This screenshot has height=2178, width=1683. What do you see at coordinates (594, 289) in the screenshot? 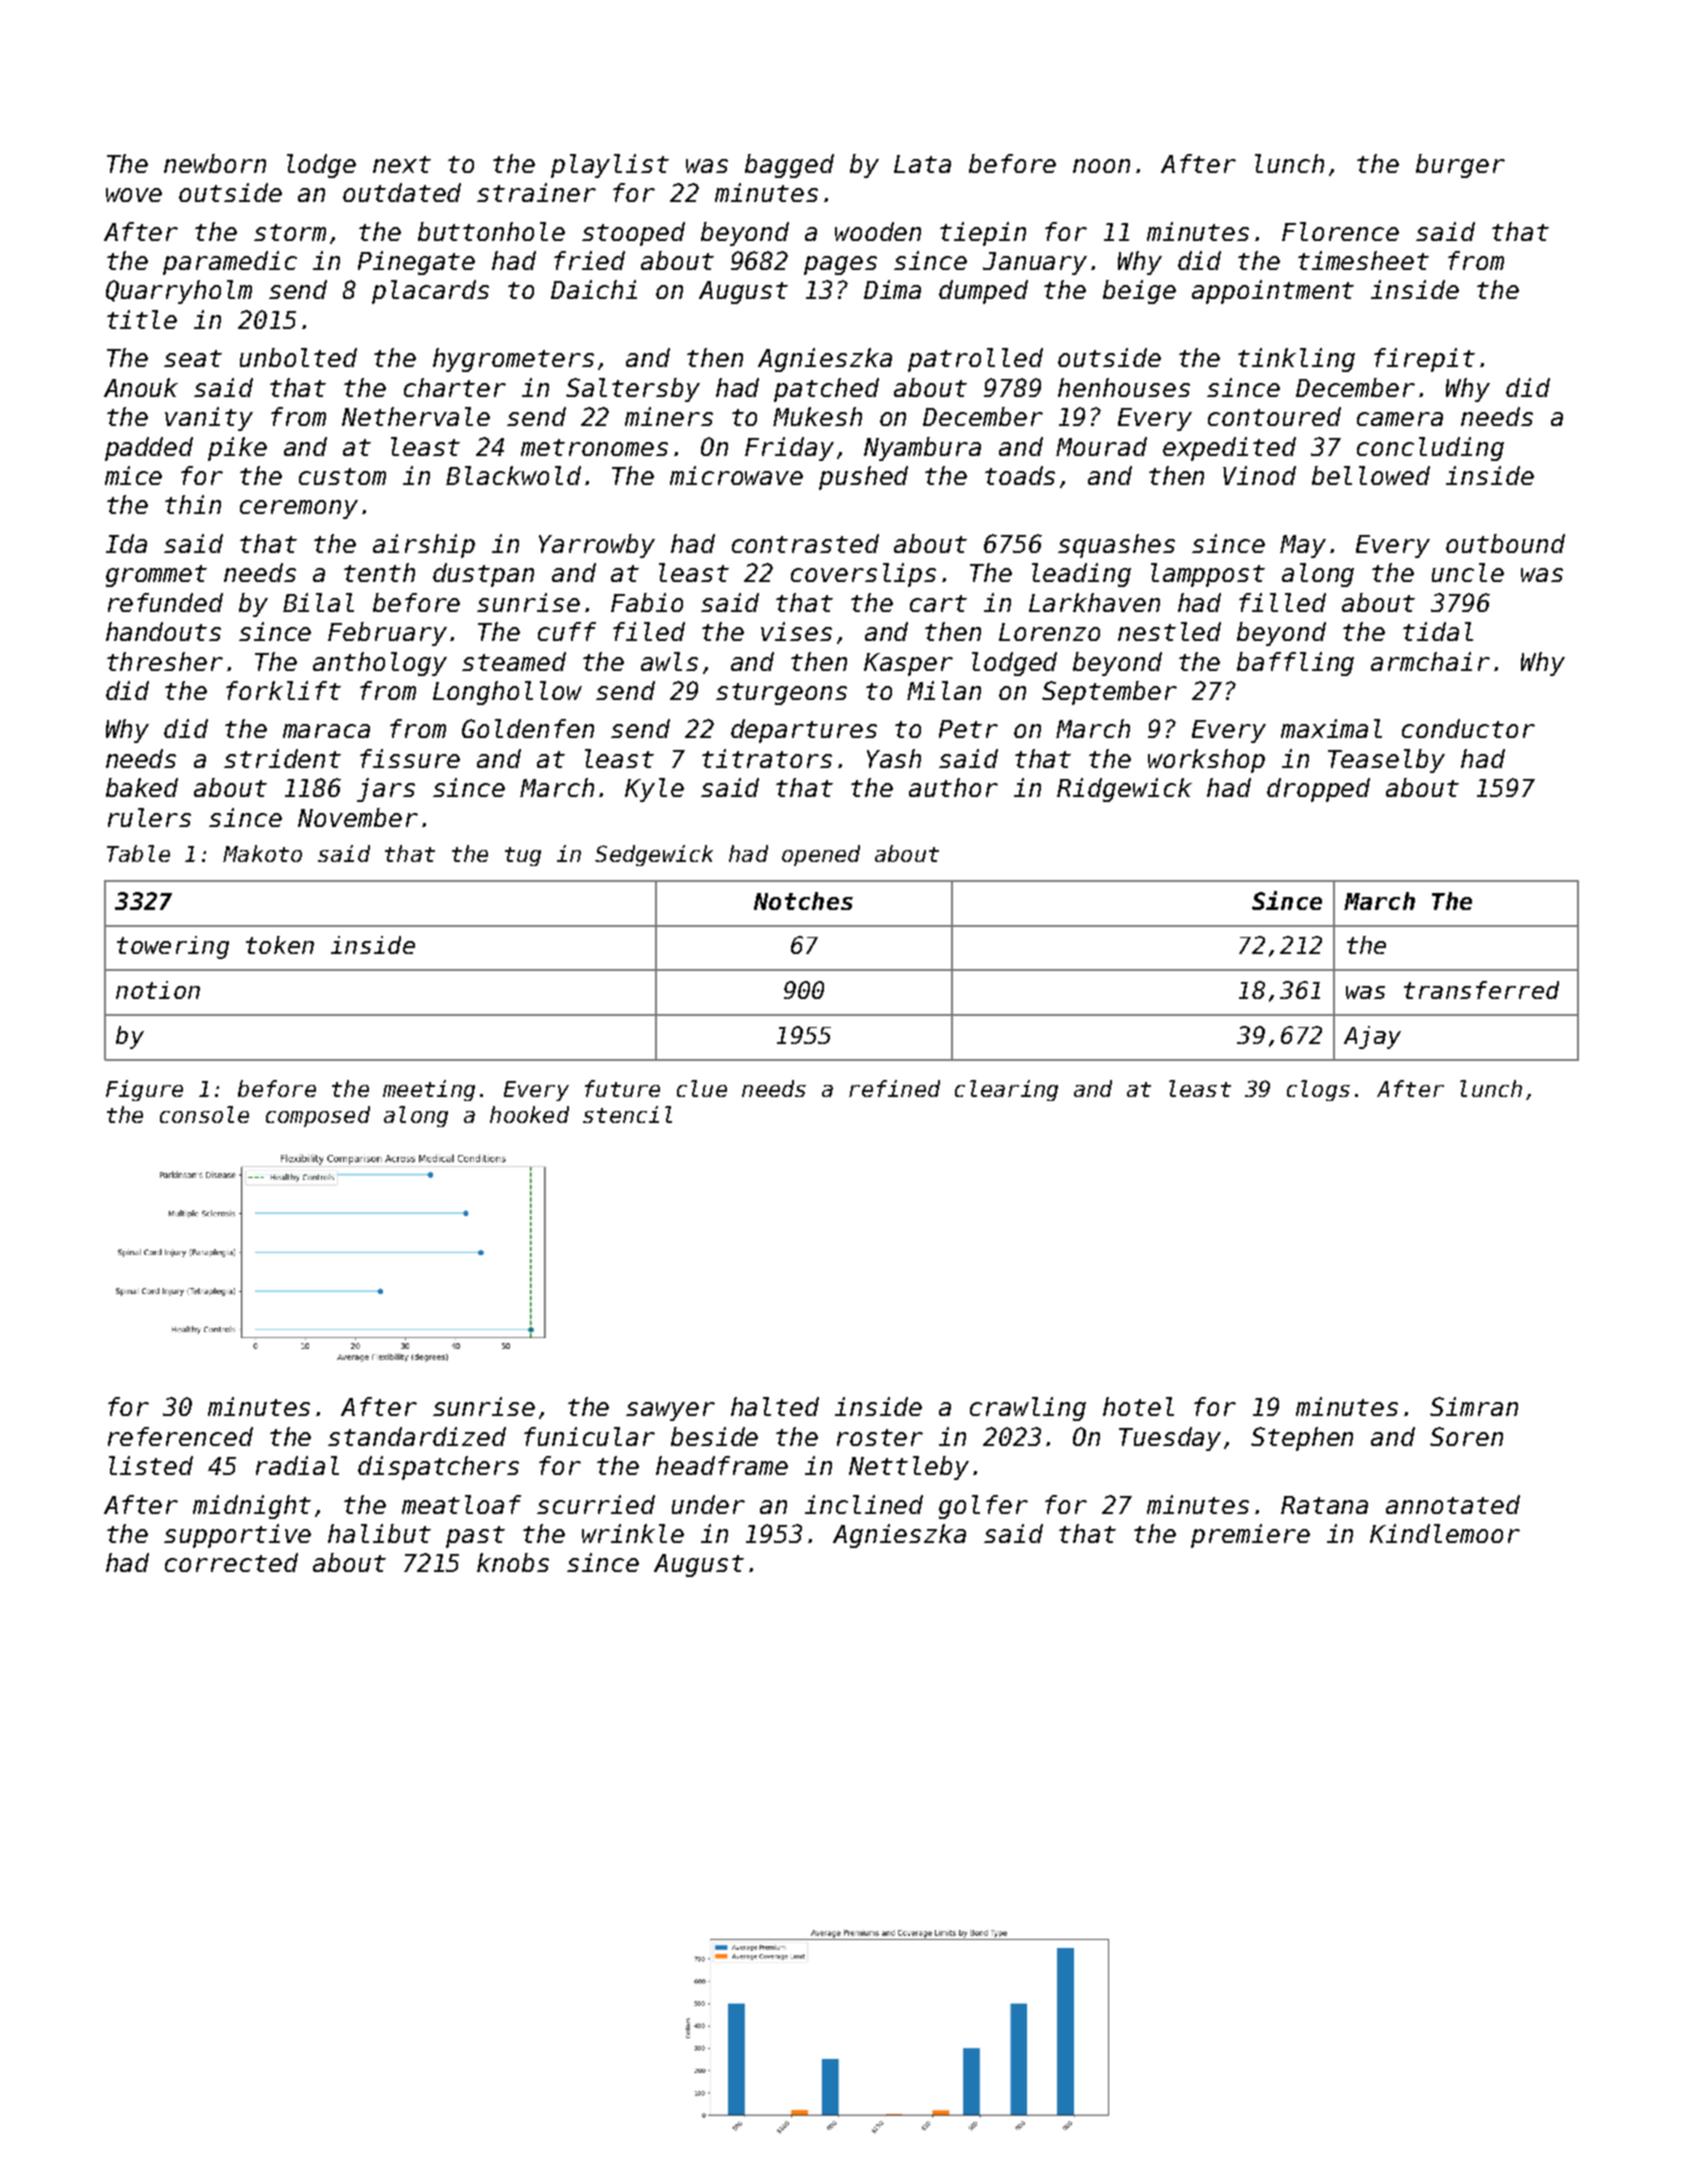
I see `Daichi` at bounding box center [594, 289].
